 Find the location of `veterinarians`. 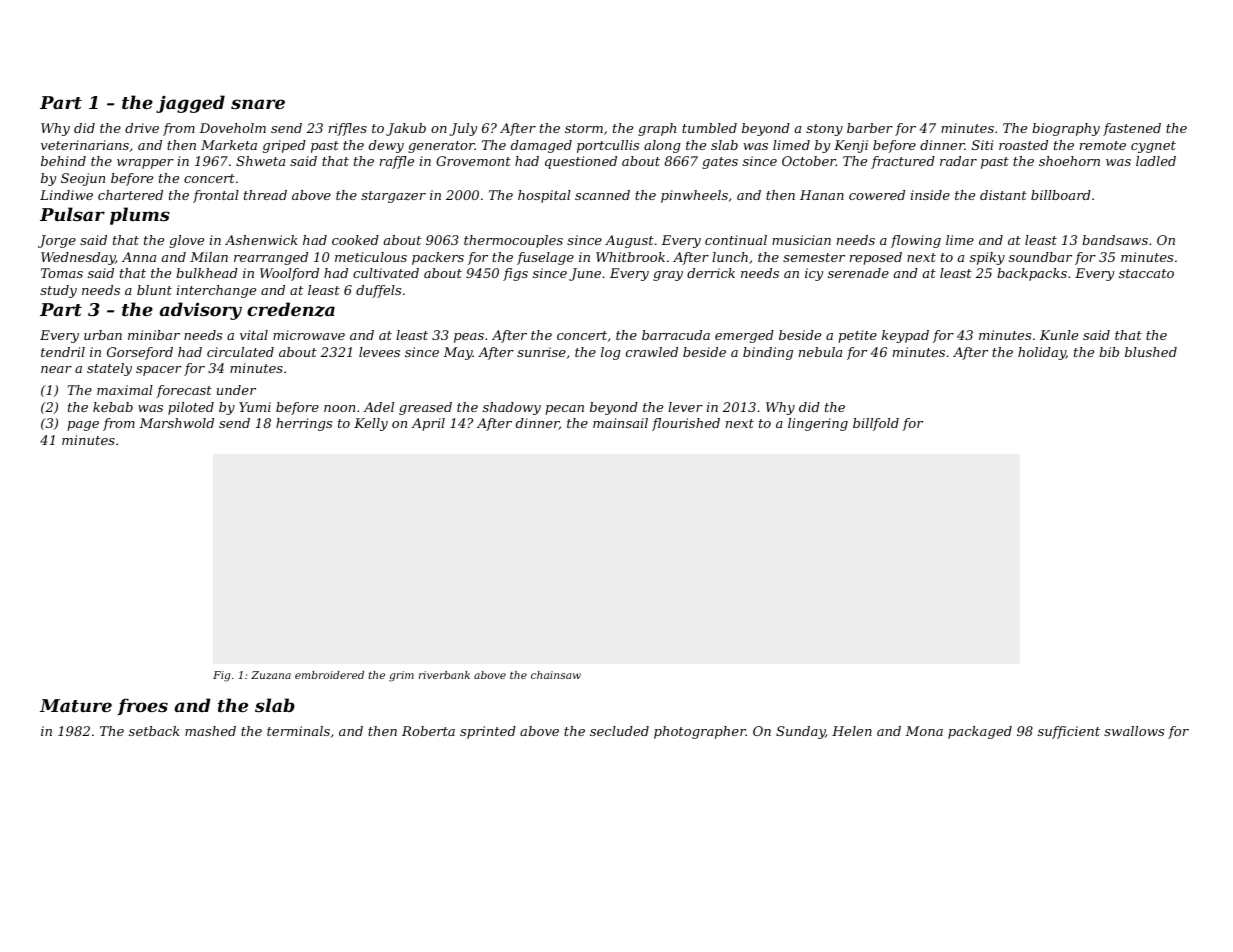

veterinarians is located at coordinates (85, 145).
